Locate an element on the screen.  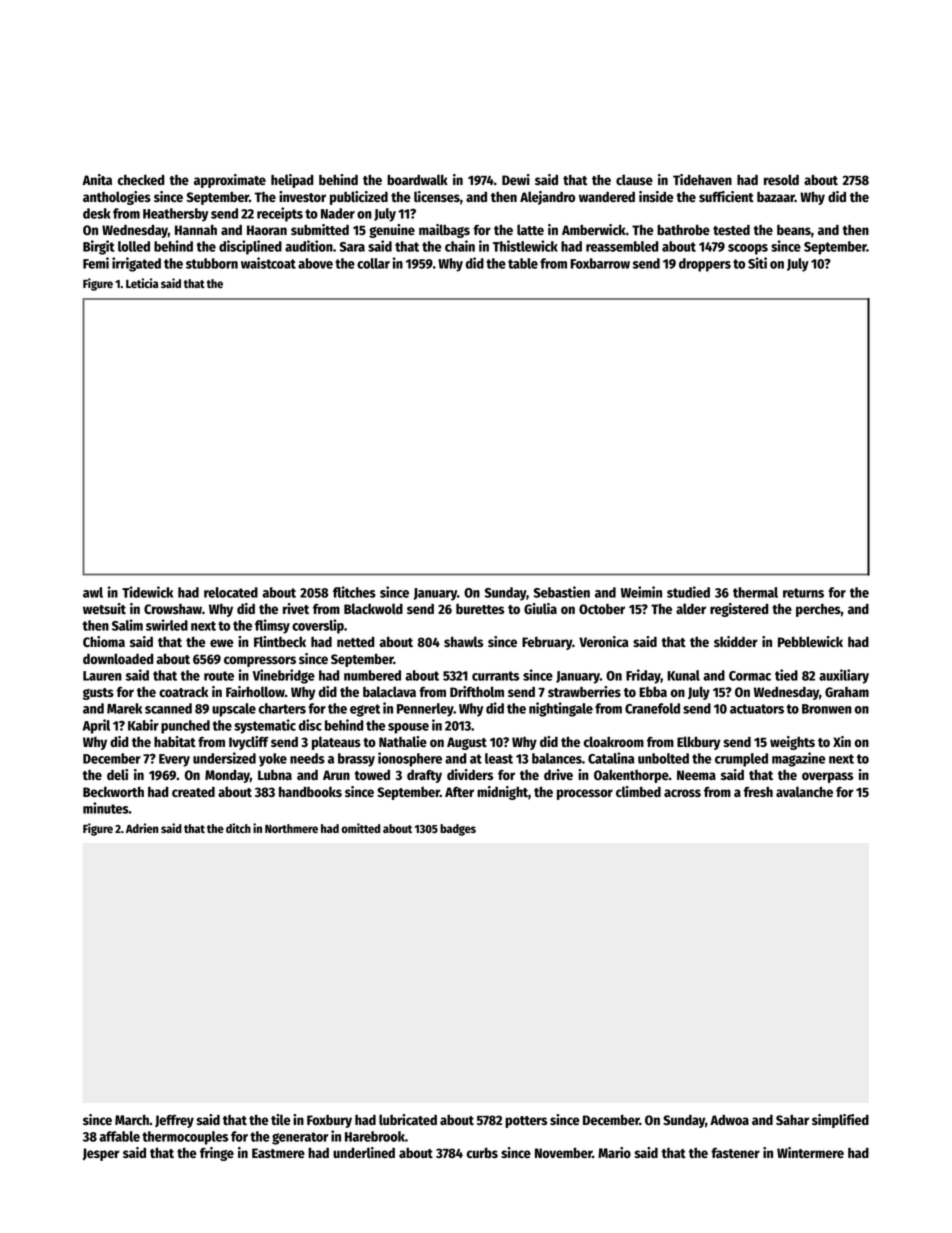
approximate is located at coordinates (230, 181).
